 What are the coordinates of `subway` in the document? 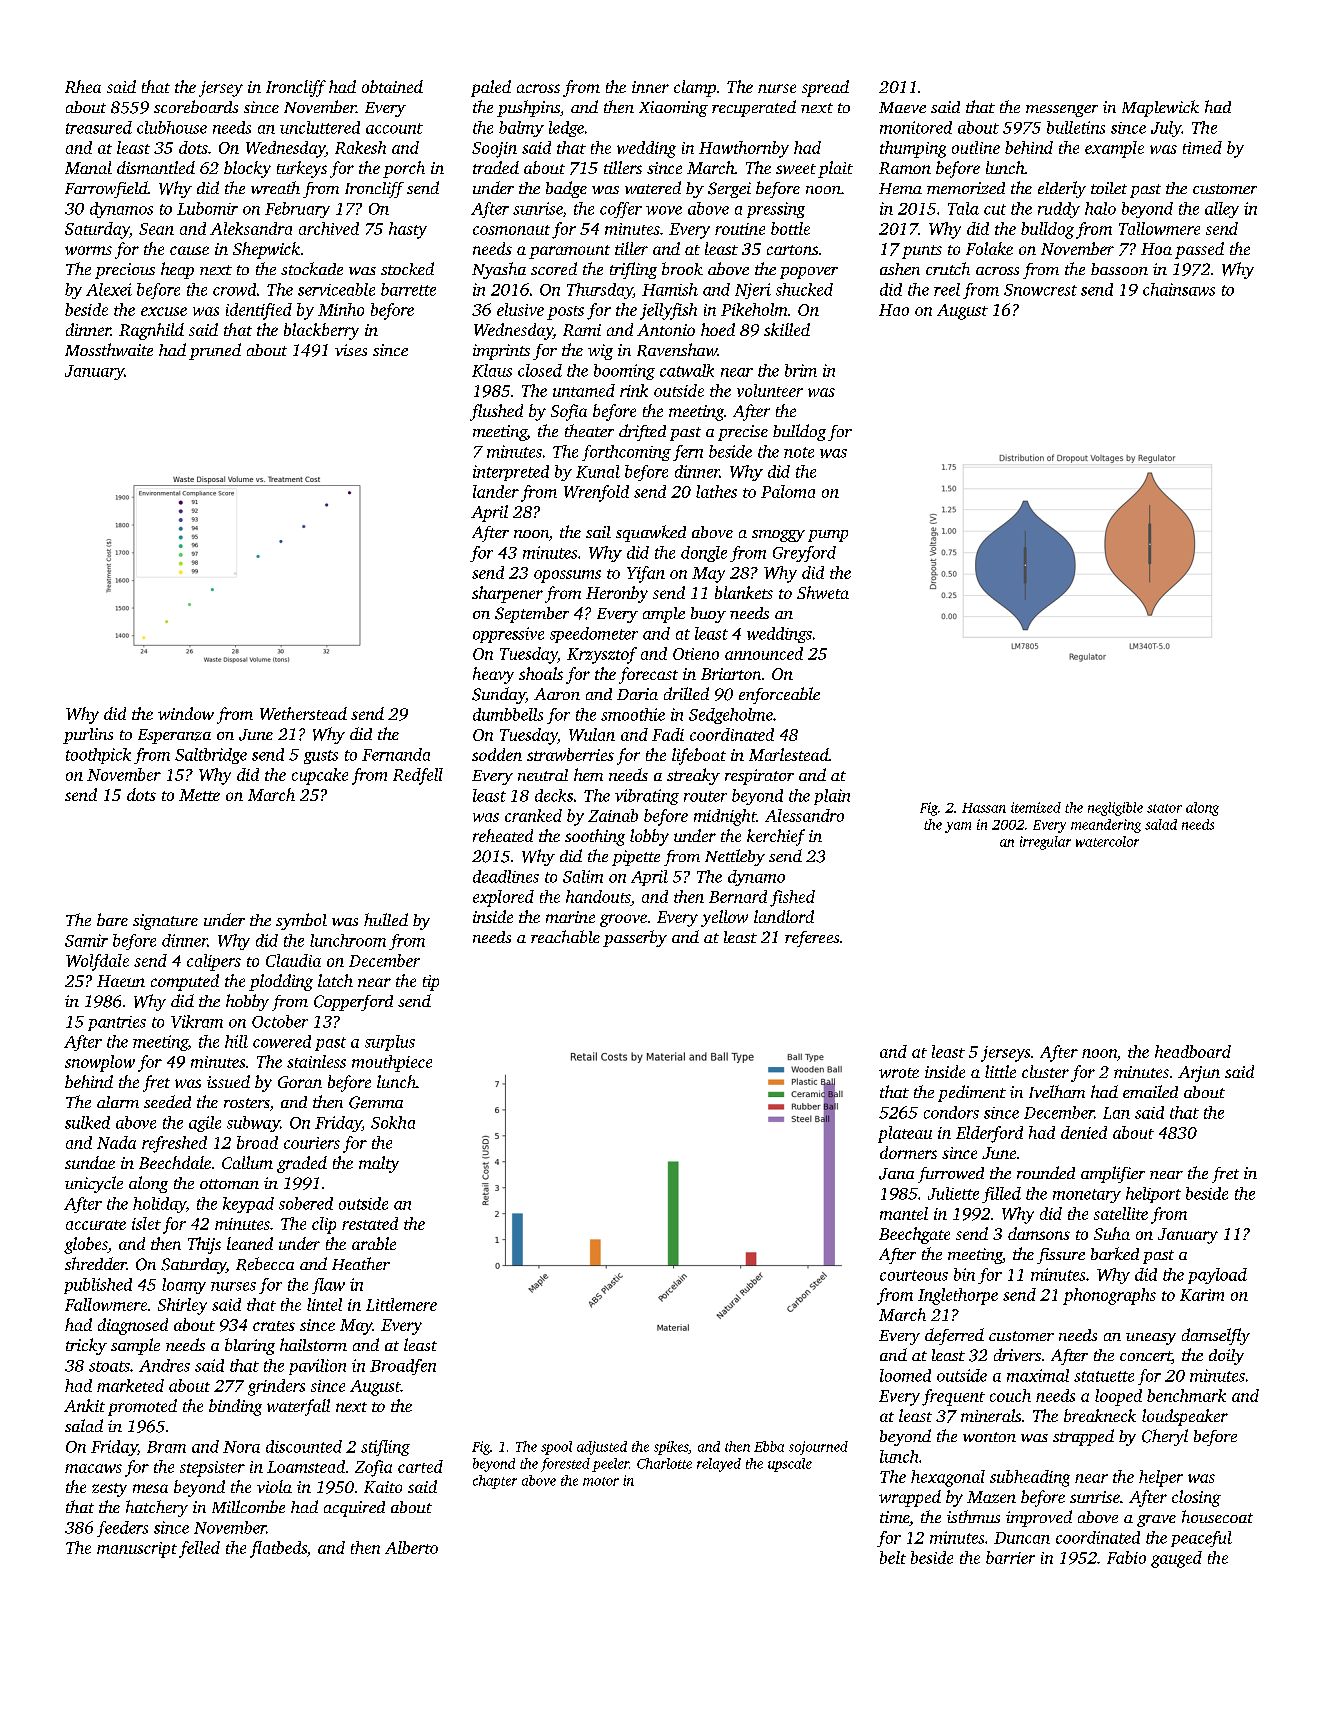 It's located at (253, 1124).
